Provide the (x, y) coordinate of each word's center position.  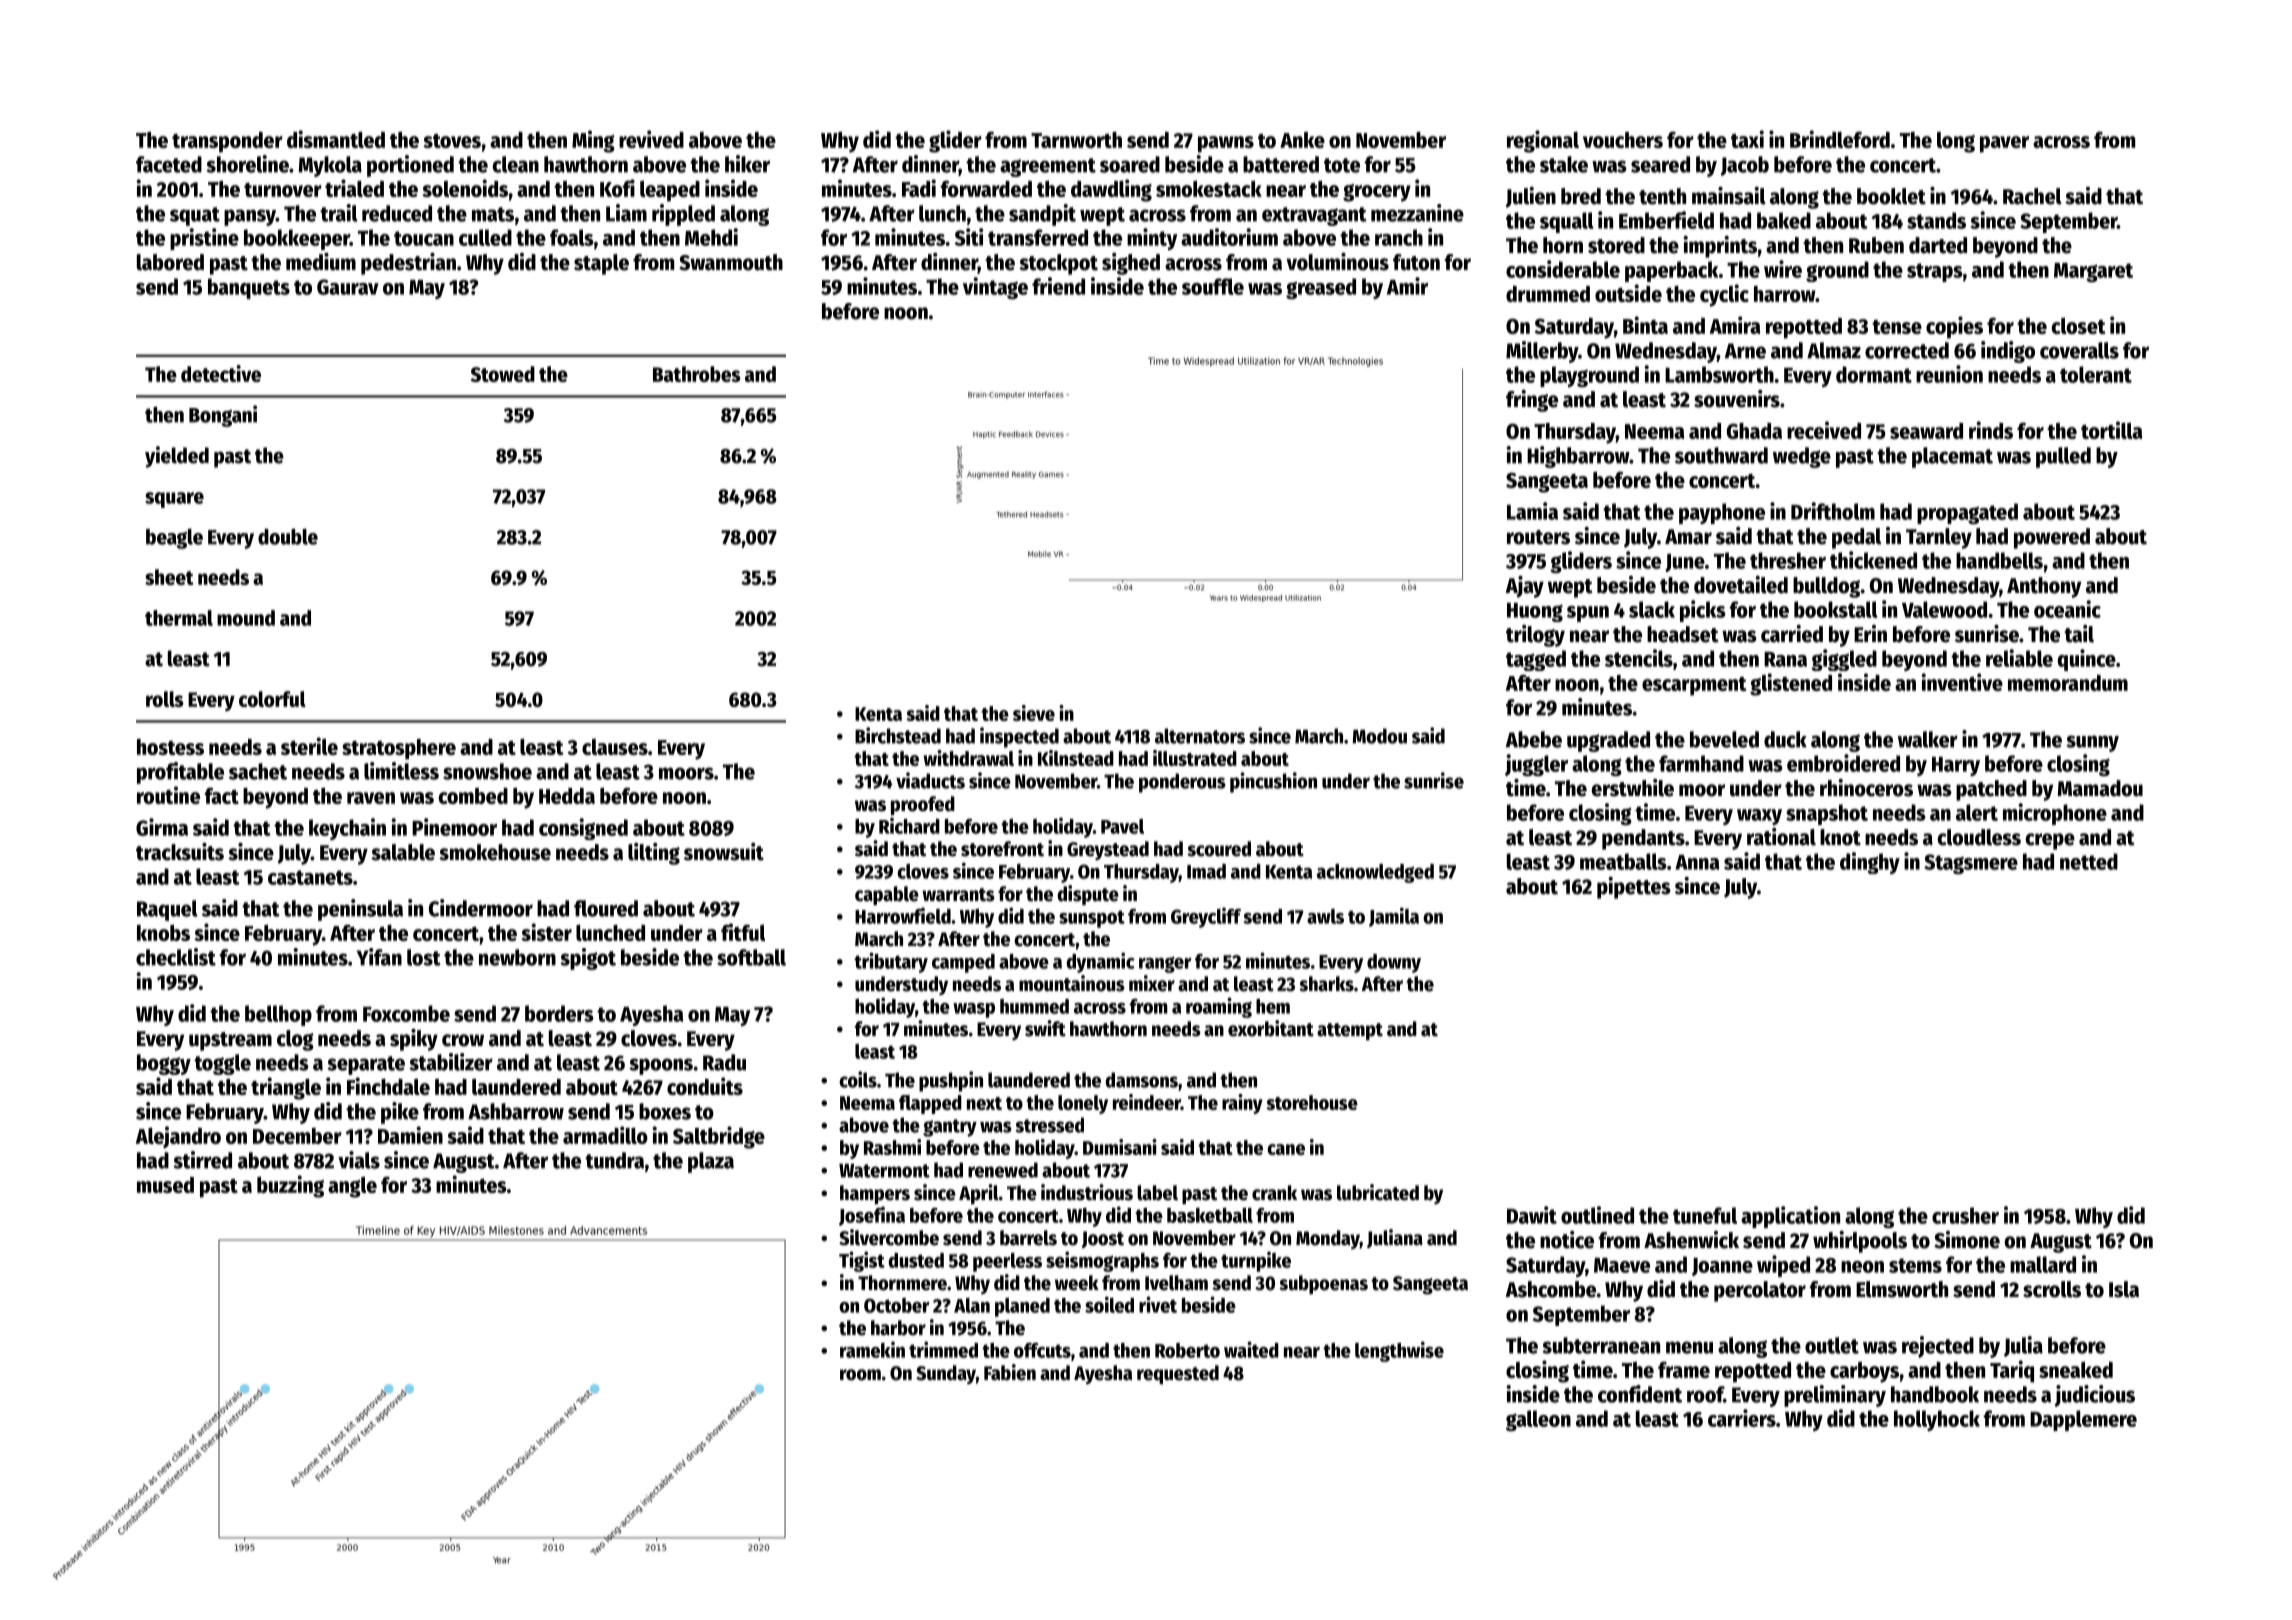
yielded (177, 457)
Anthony (2044, 587)
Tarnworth (1076, 140)
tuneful (1705, 1215)
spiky (414, 1040)
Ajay (1525, 587)
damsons (1141, 1080)
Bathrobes (697, 374)
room (860, 1375)
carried (1792, 634)
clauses (615, 747)
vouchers (1623, 140)
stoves (452, 141)
